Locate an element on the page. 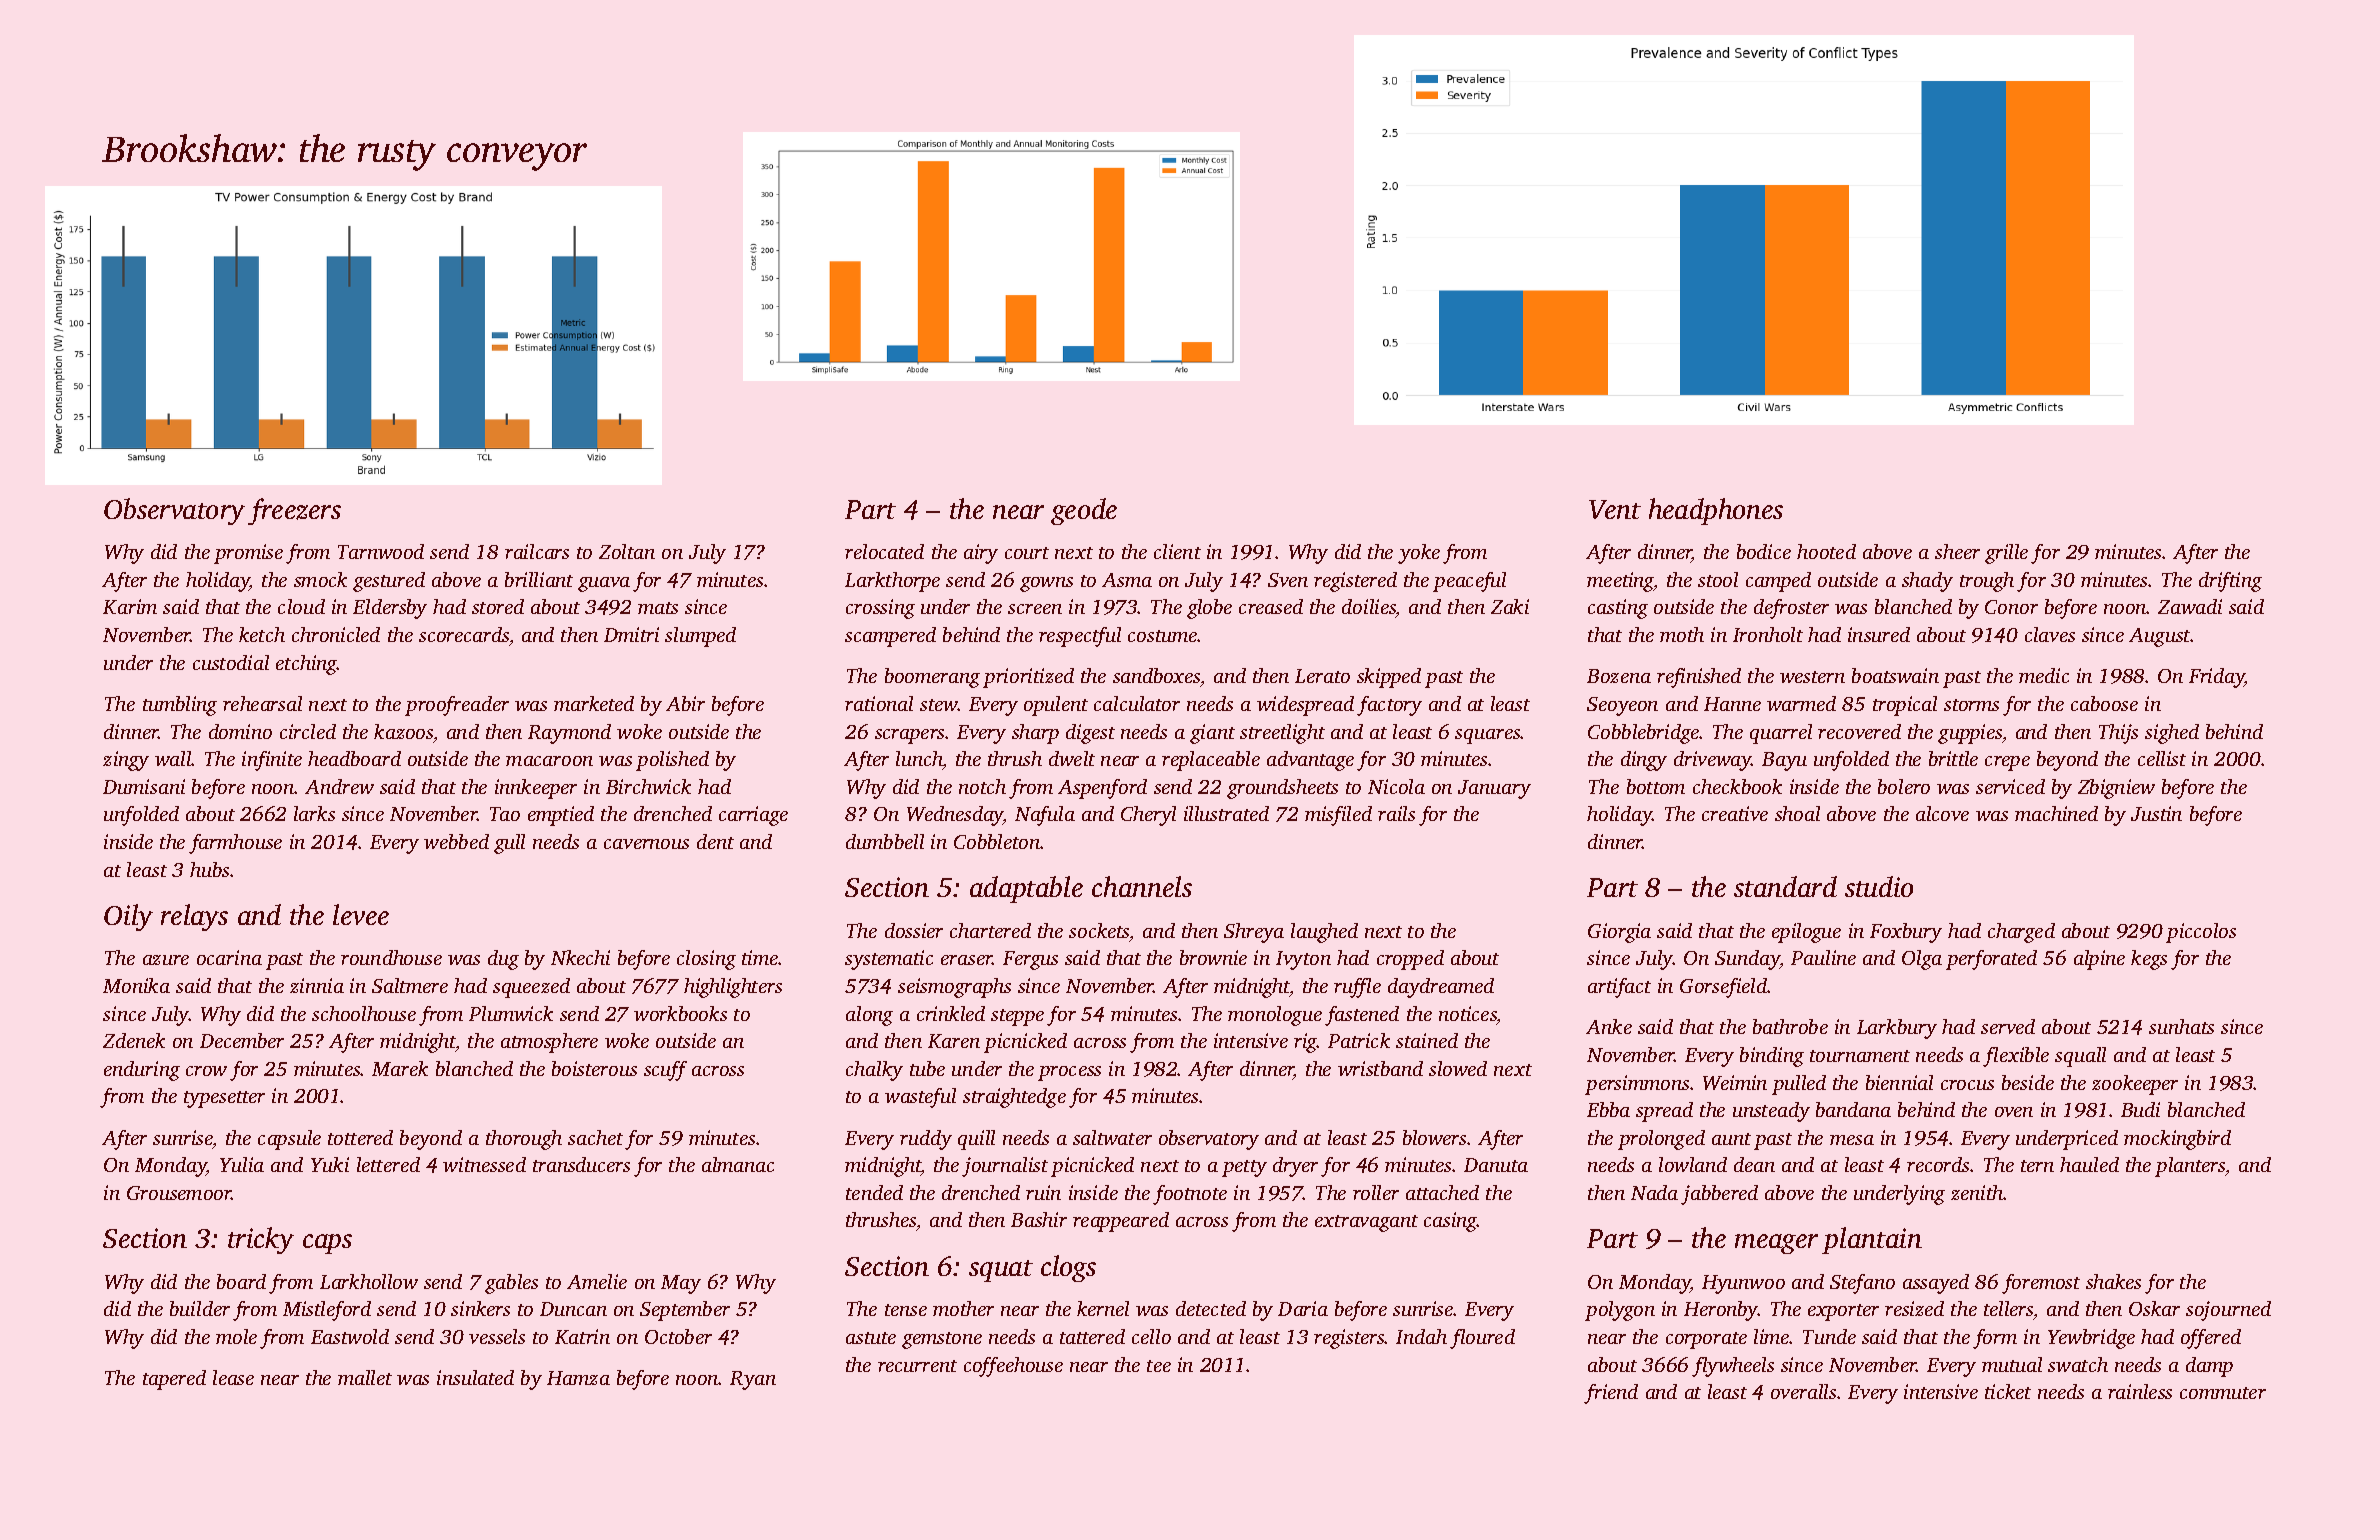 The height and width of the page is (1540, 2380). Mistleford is located at coordinates (327, 1311).
